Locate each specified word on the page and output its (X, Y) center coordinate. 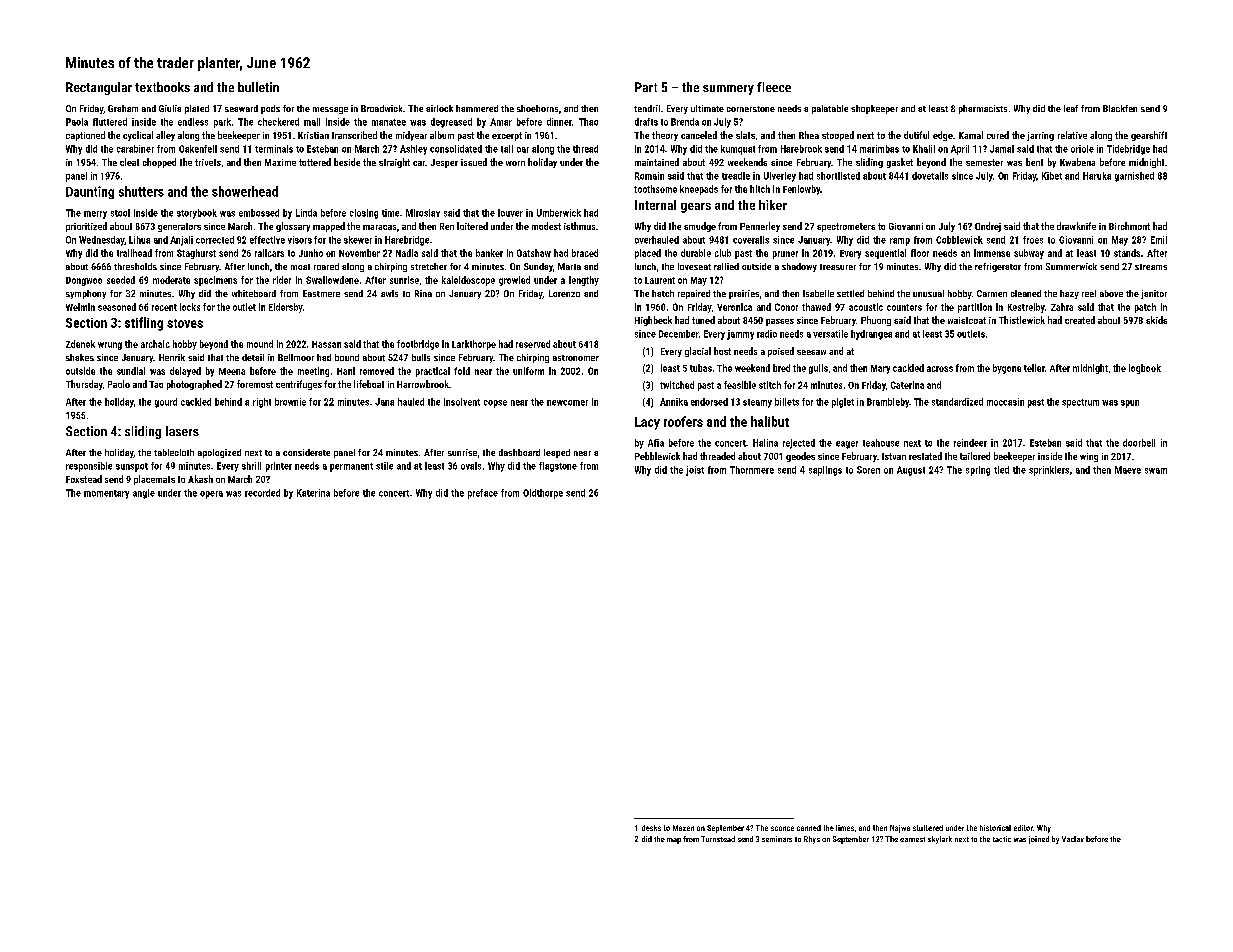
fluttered (110, 122)
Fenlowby (801, 190)
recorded (262, 493)
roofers (683, 421)
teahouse (881, 443)
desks (651, 828)
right (262, 403)
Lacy (647, 423)
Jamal (1002, 149)
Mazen (683, 828)
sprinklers (1049, 471)
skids (1156, 320)
